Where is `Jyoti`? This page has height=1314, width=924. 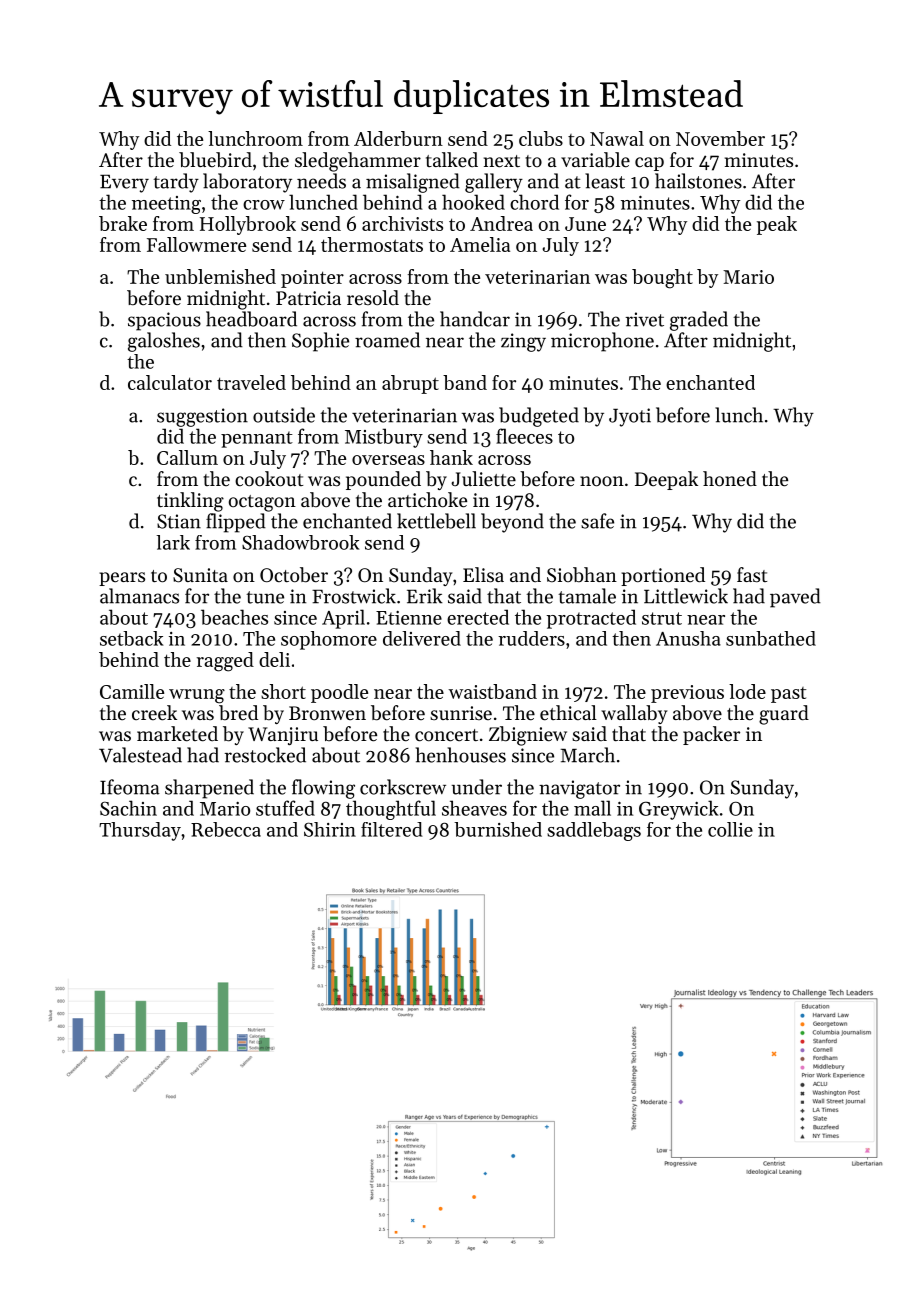
Jyoti is located at coordinates (630, 417).
